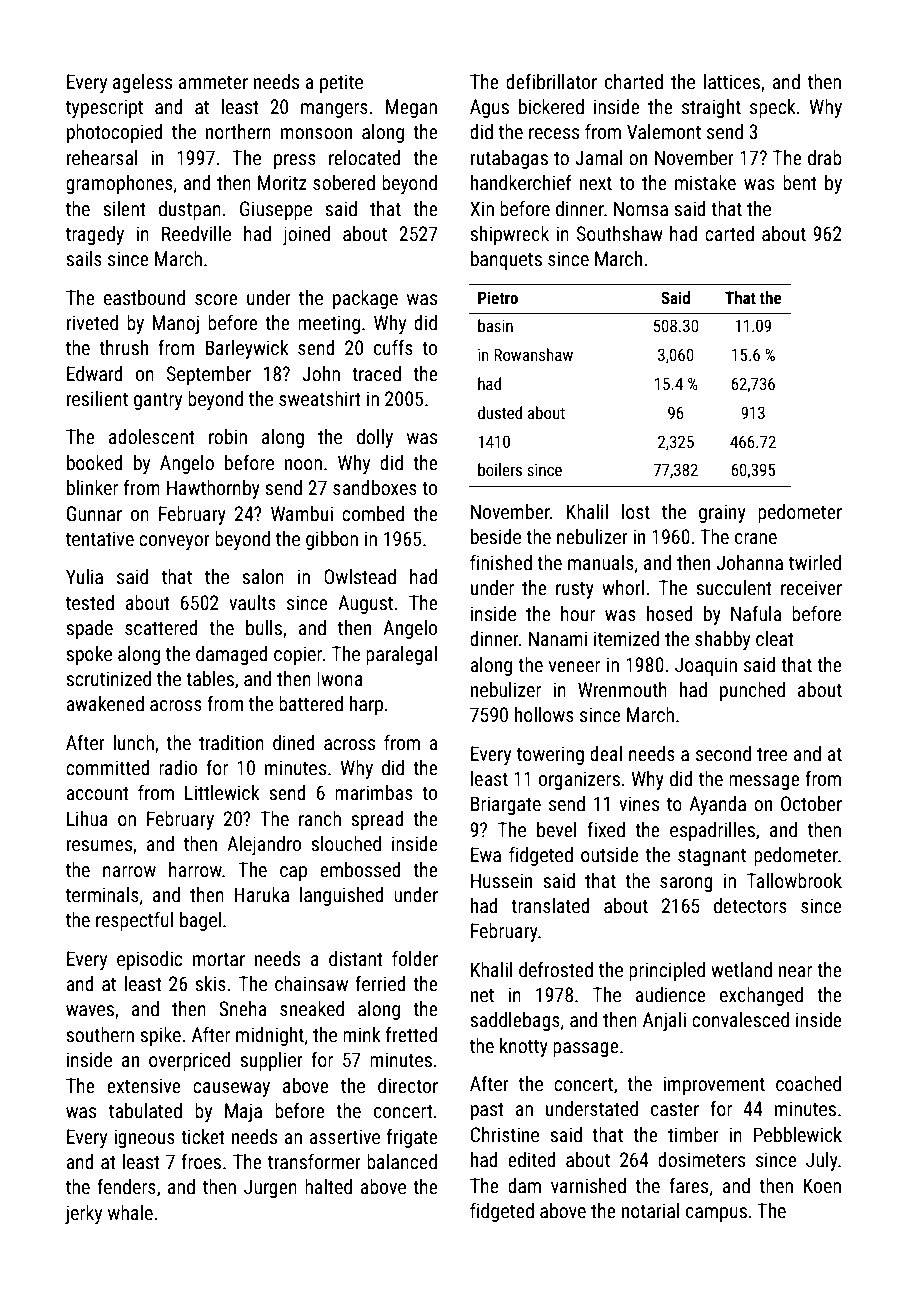  What do you see at coordinates (544, 714) in the screenshot?
I see `hollows` at bounding box center [544, 714].
